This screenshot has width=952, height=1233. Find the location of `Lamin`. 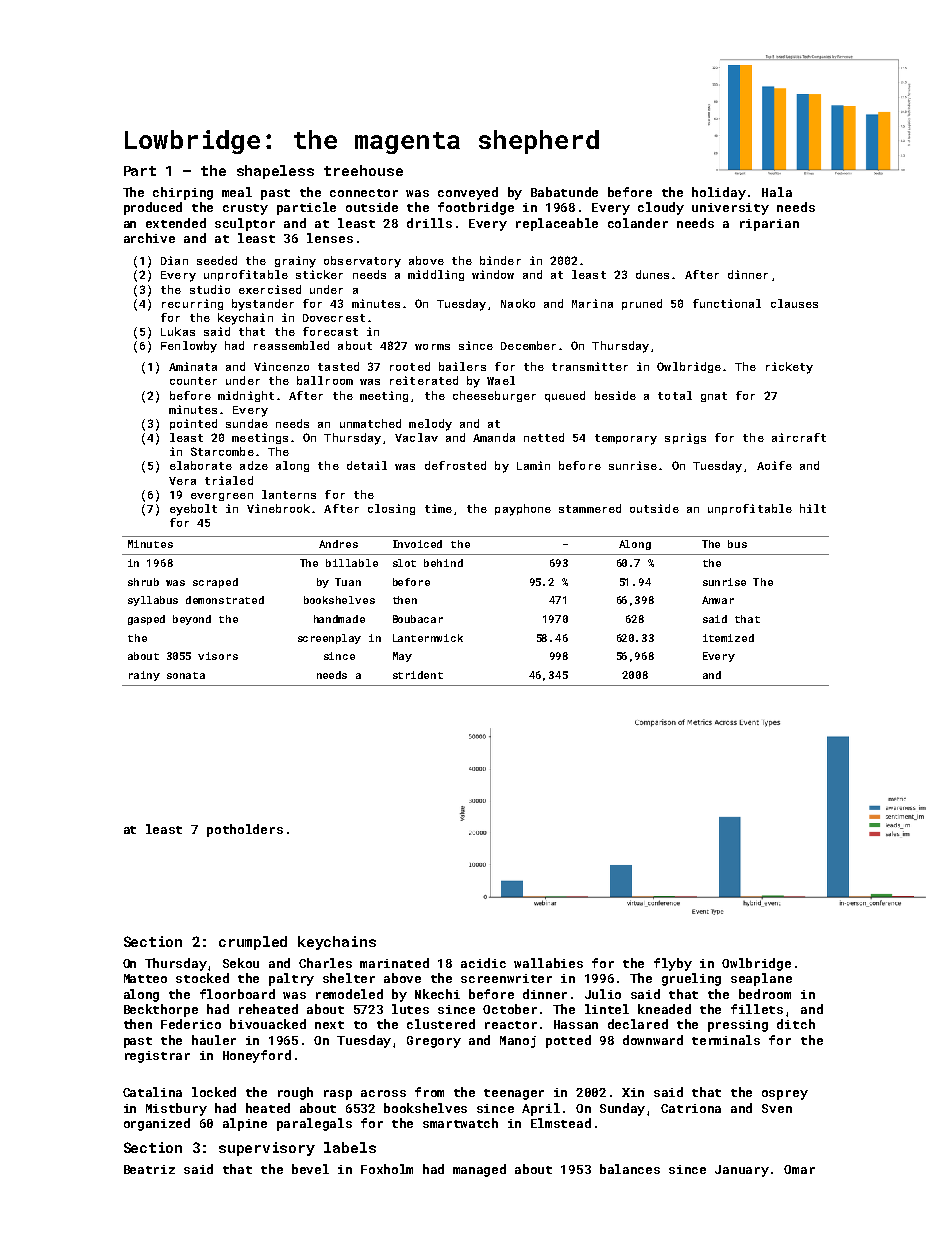

Lamin is located at coordinates (533, 465).
